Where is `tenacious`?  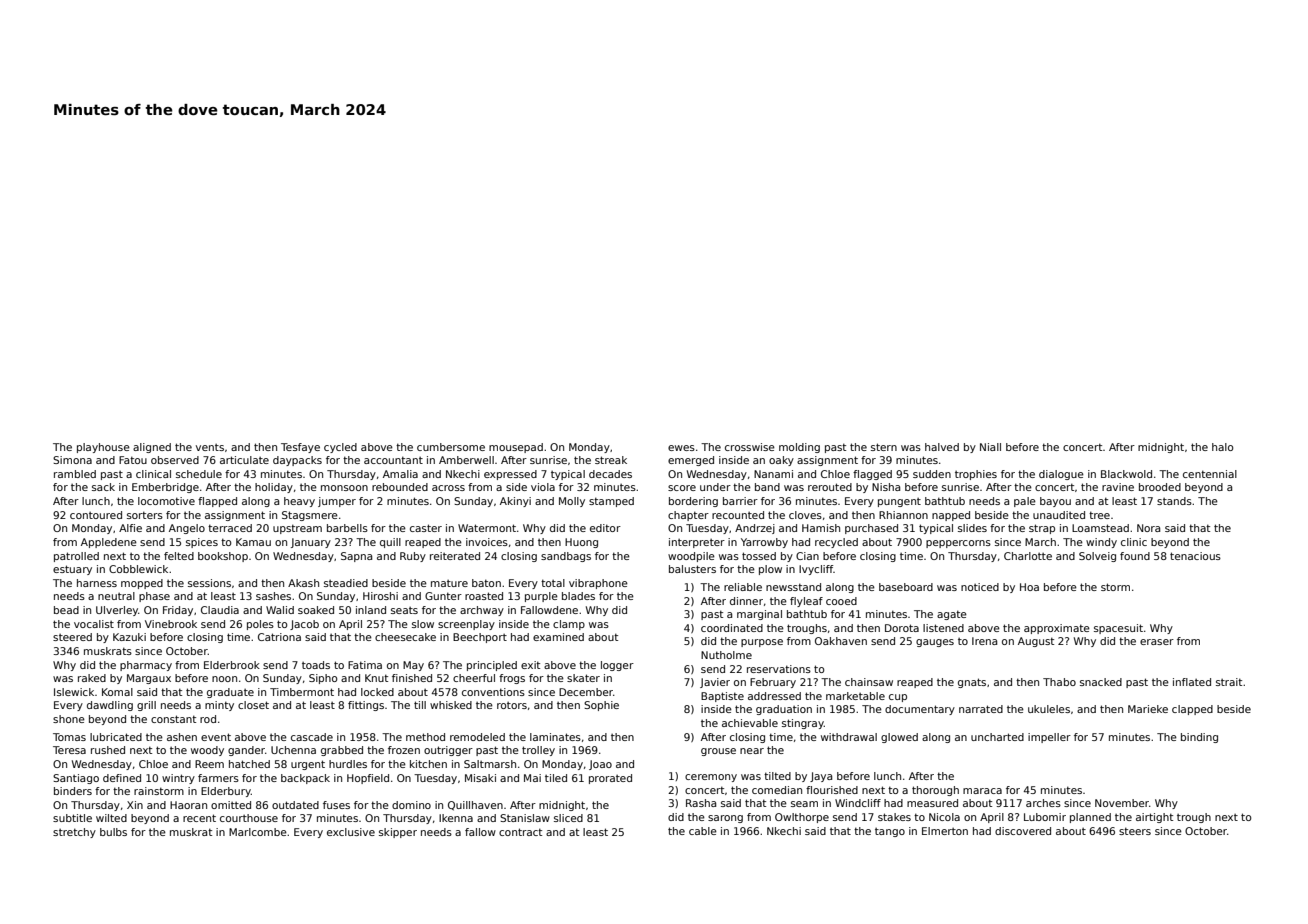 tenacious is located at coordinates (1195, 556).
